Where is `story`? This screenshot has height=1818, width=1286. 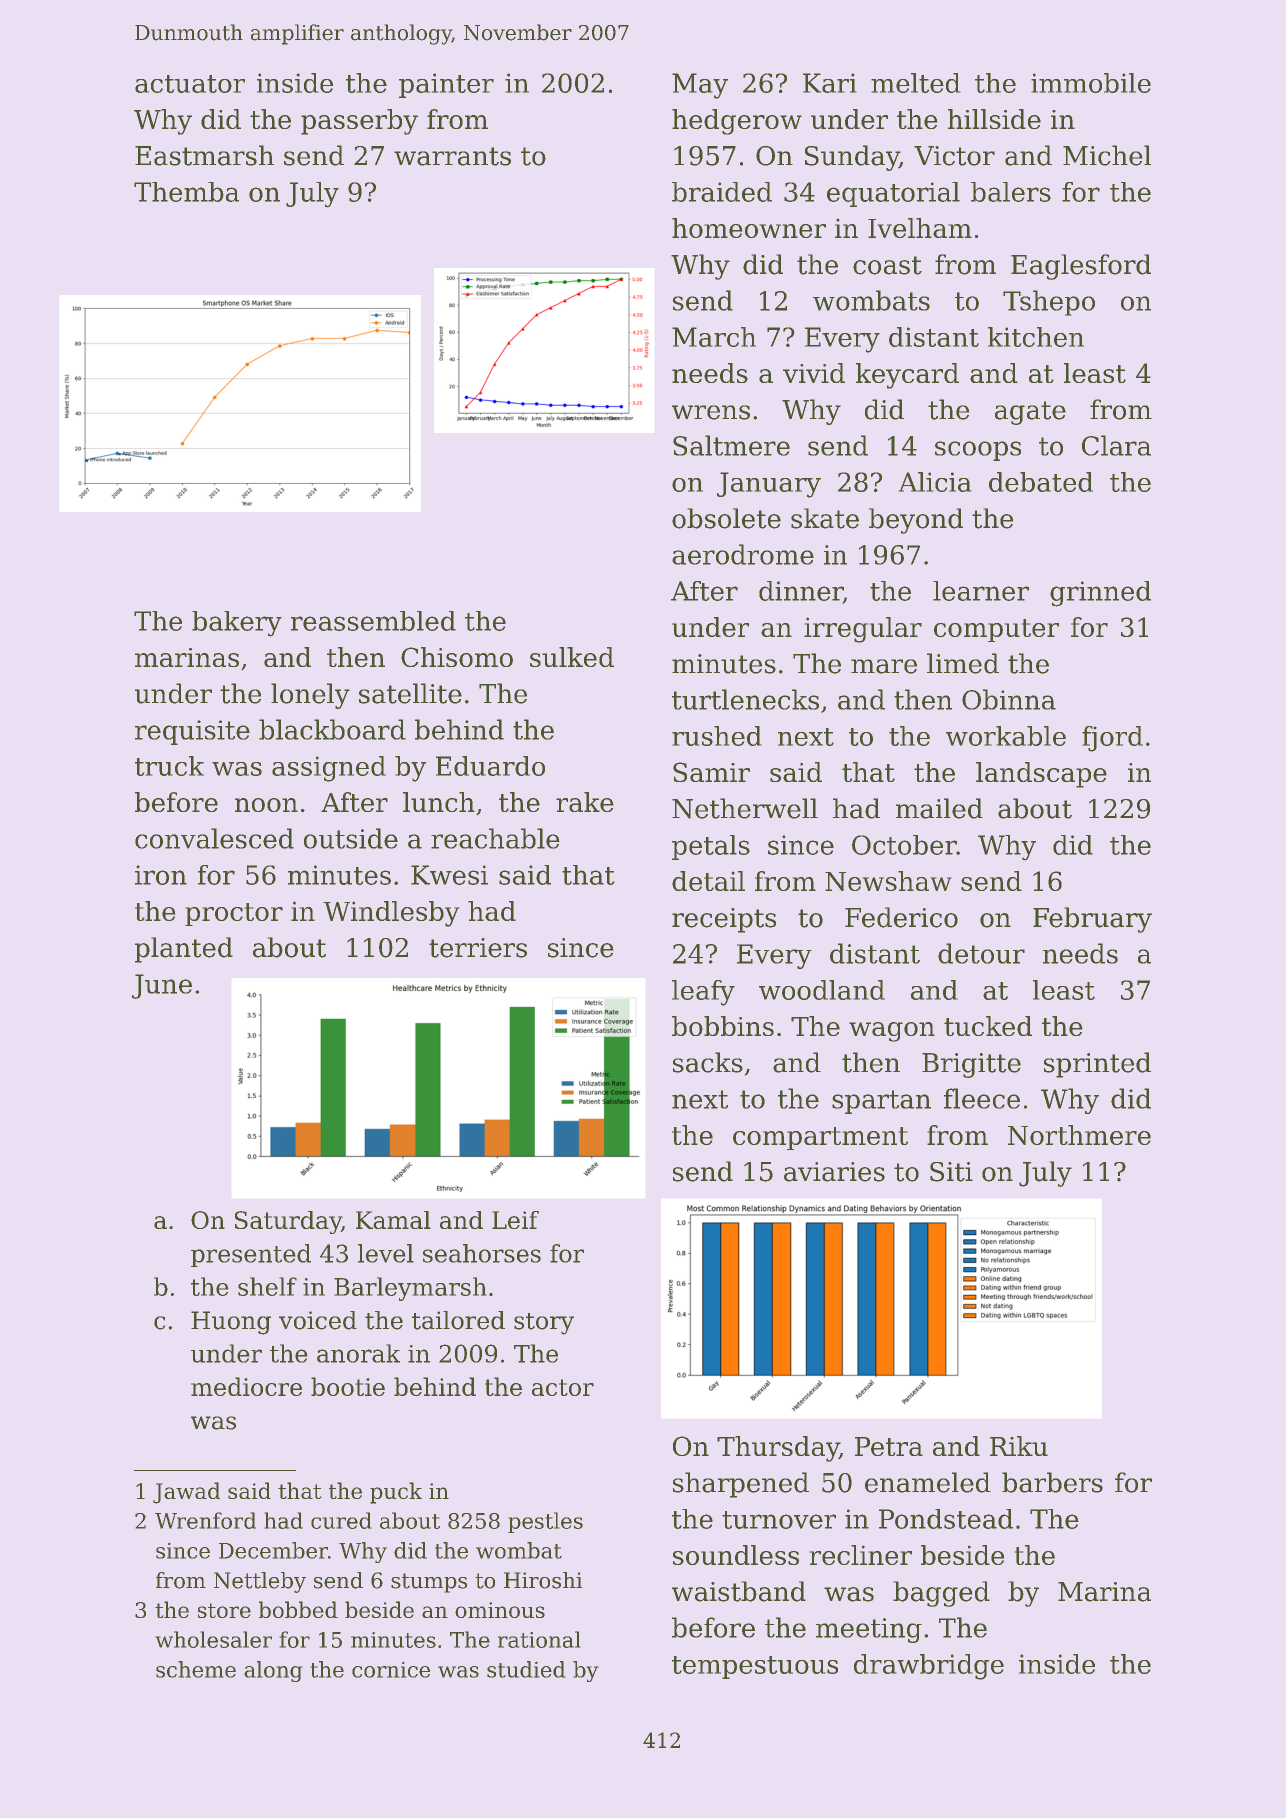 story is located at coordinates (544, 1324).
